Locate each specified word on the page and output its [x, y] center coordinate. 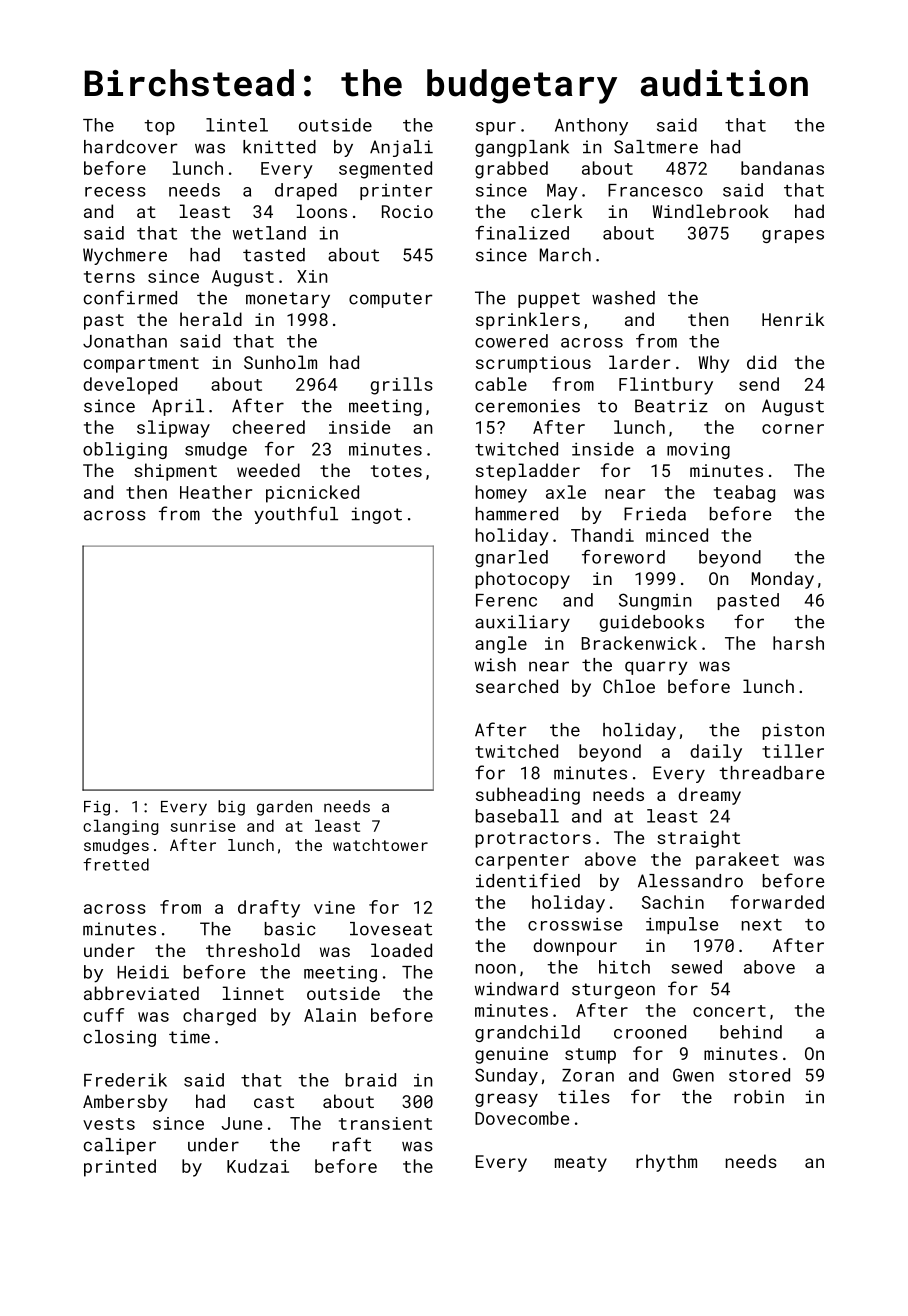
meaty [581, 1164]
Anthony [591, 127]
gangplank [522, 148]
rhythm [666, 1163]
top [160, 127]
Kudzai [258, 1166]
